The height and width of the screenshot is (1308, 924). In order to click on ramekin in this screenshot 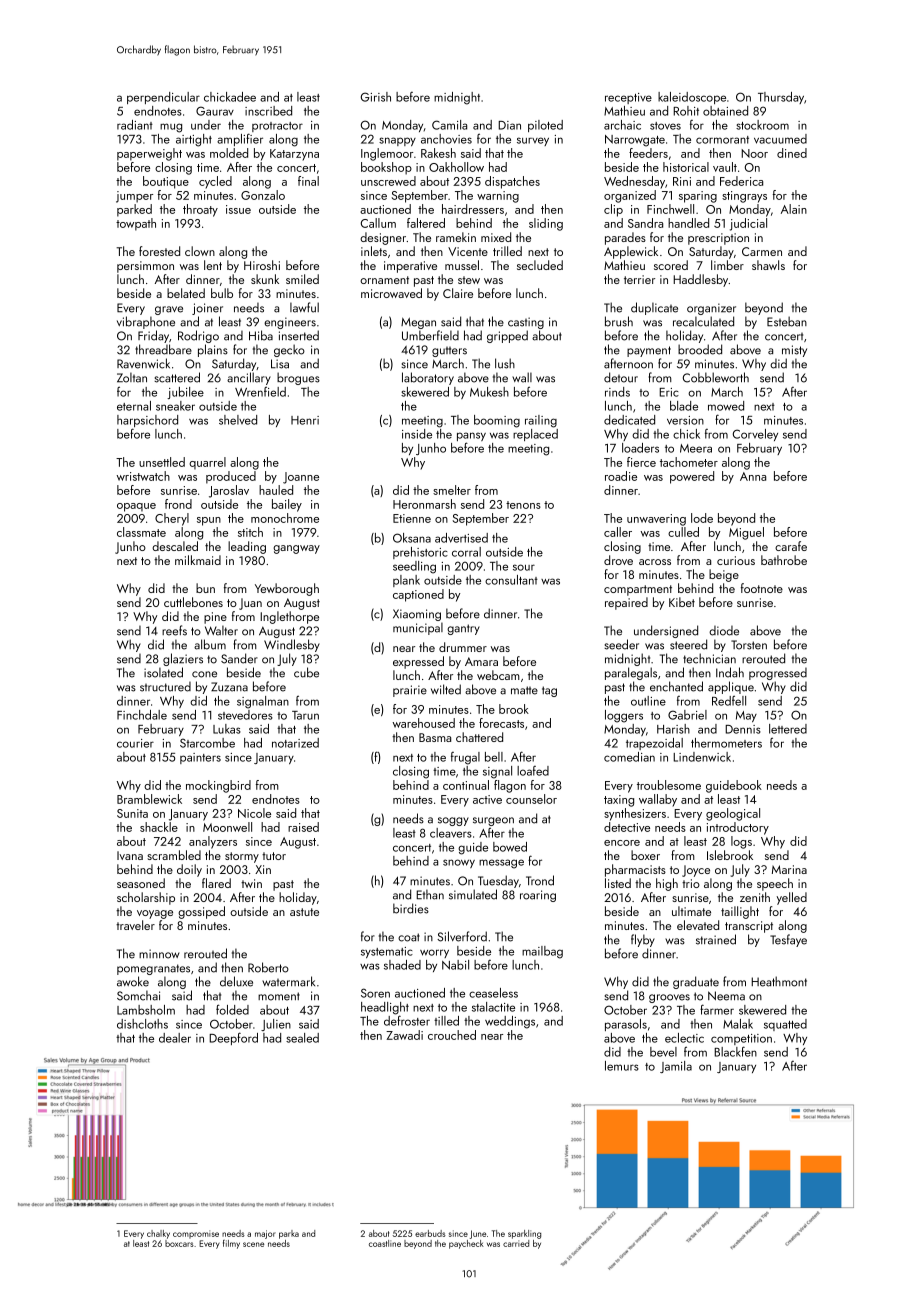, I will do `click(456, 237)`.
